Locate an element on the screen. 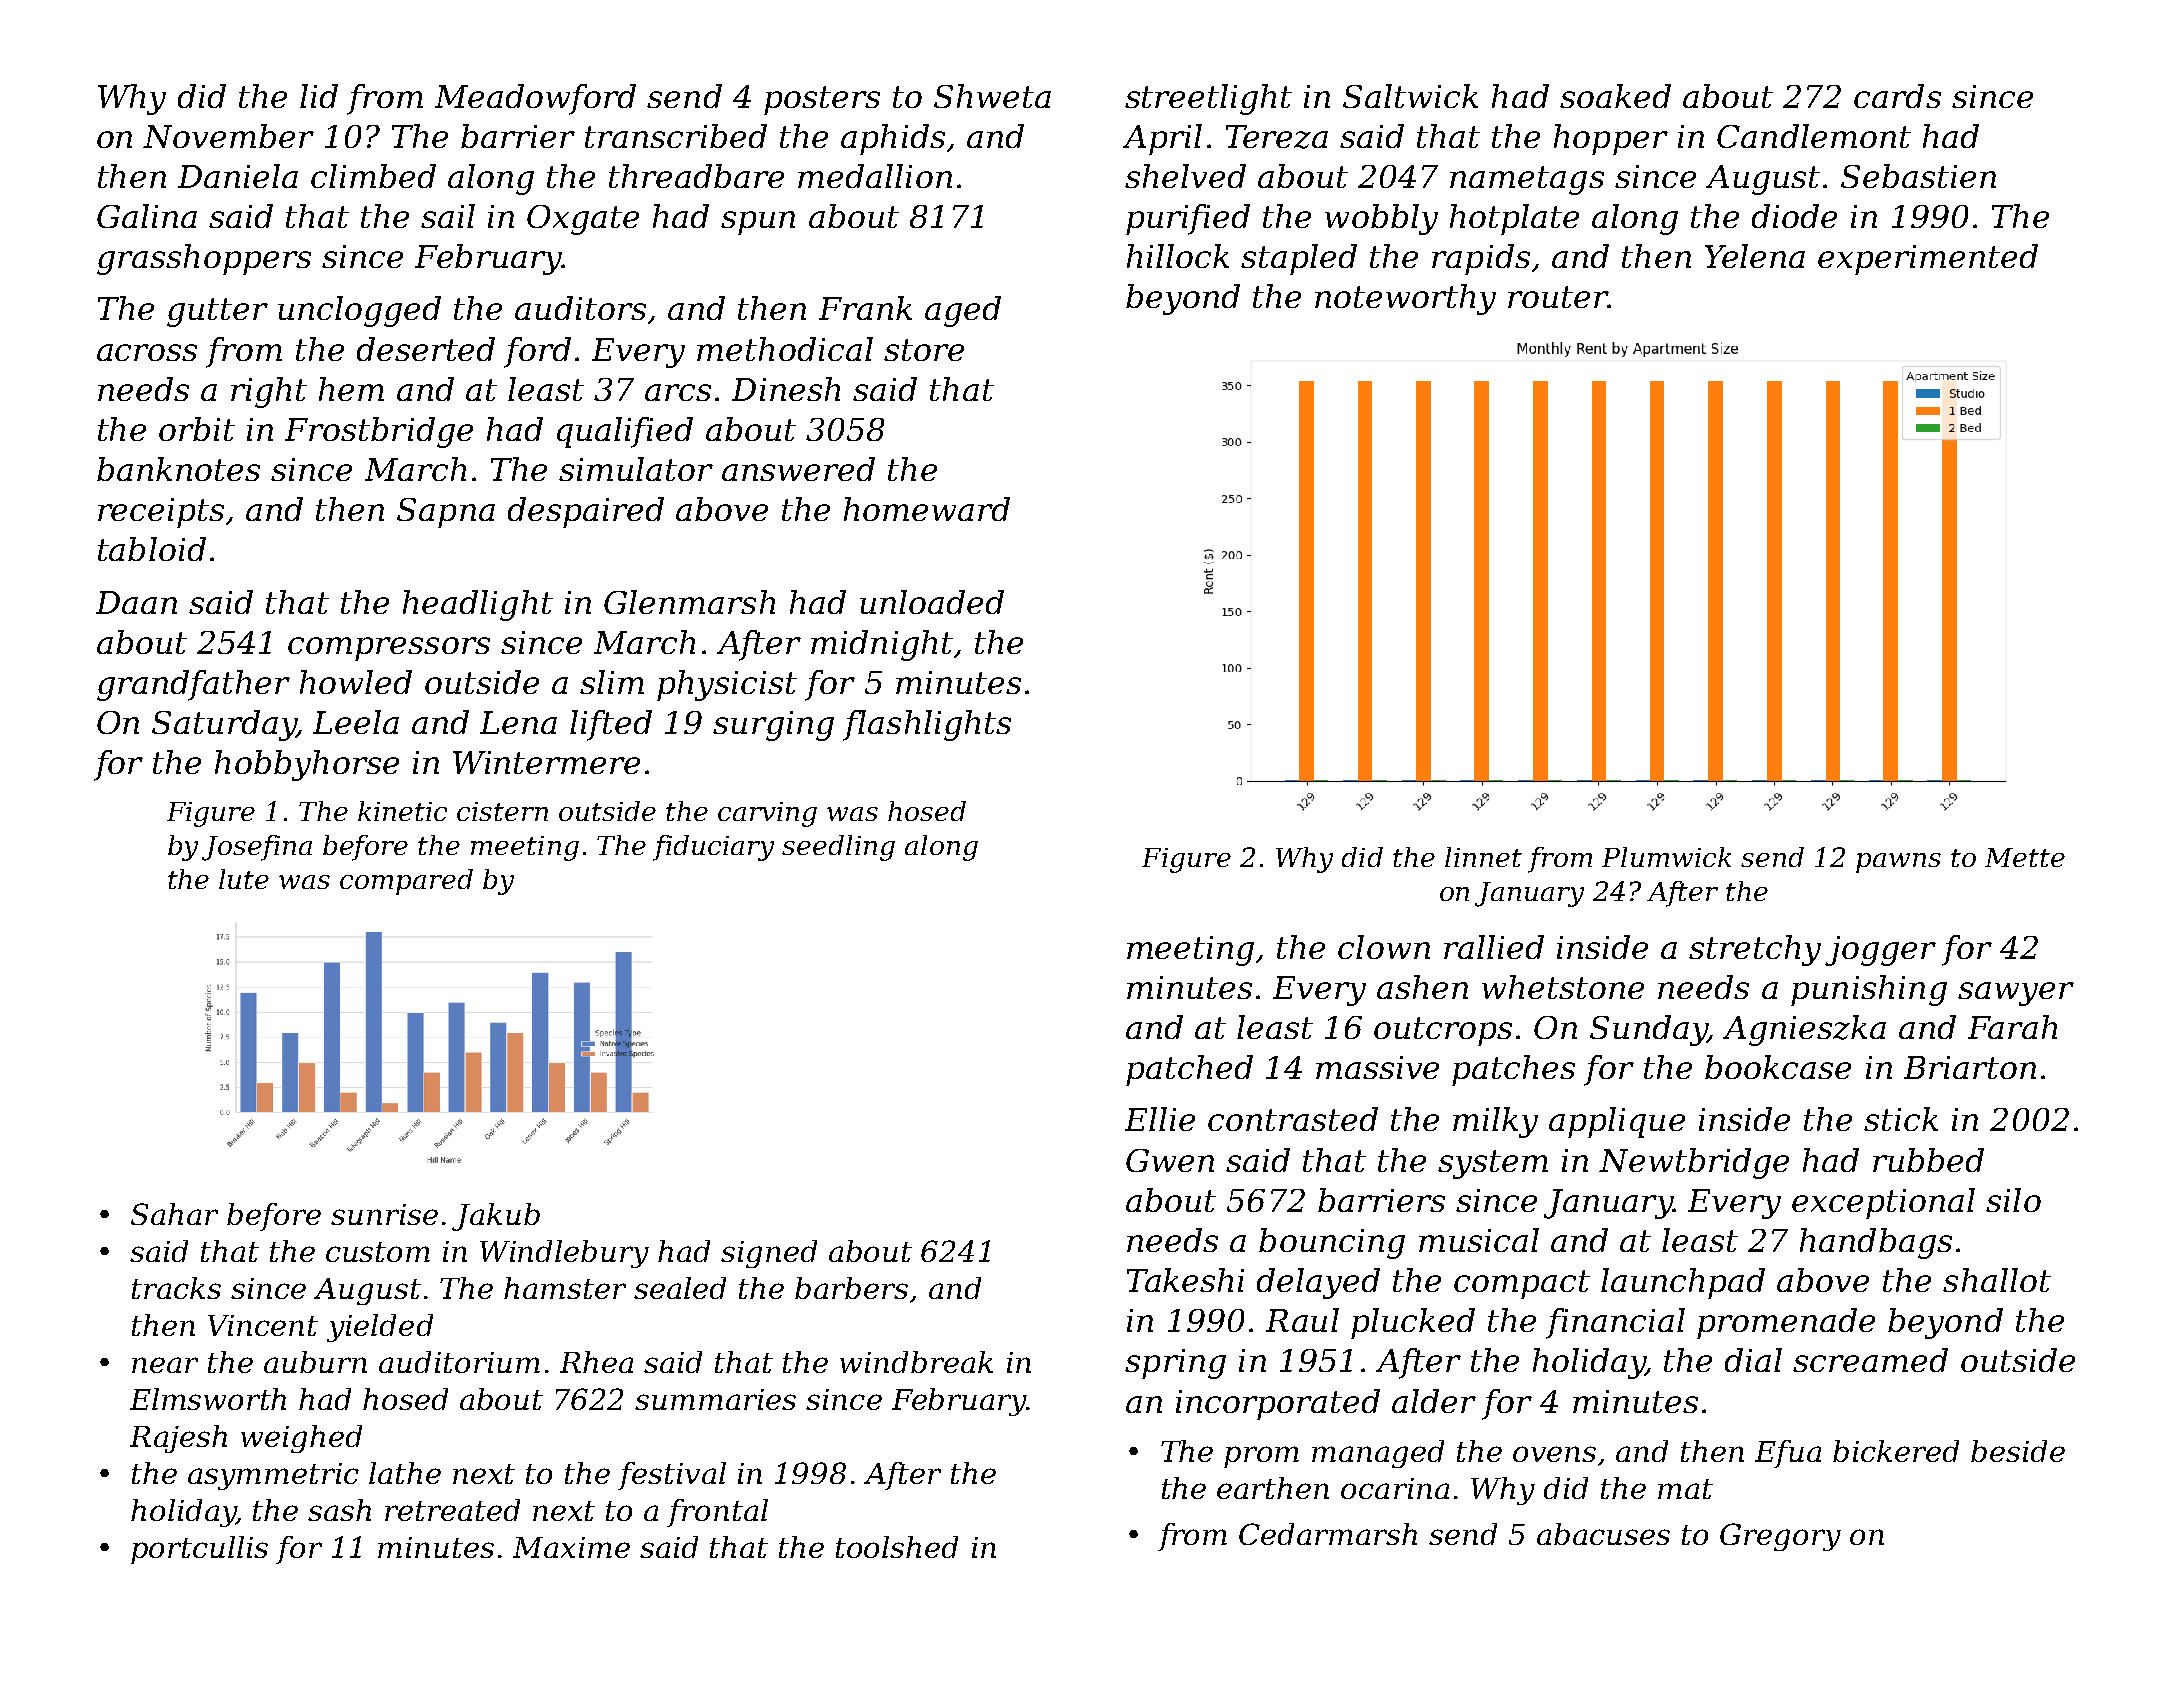 Image resolution: width=2178 pixels, height=1683 pixels. grandfather is located at coordinates (193, 685).
